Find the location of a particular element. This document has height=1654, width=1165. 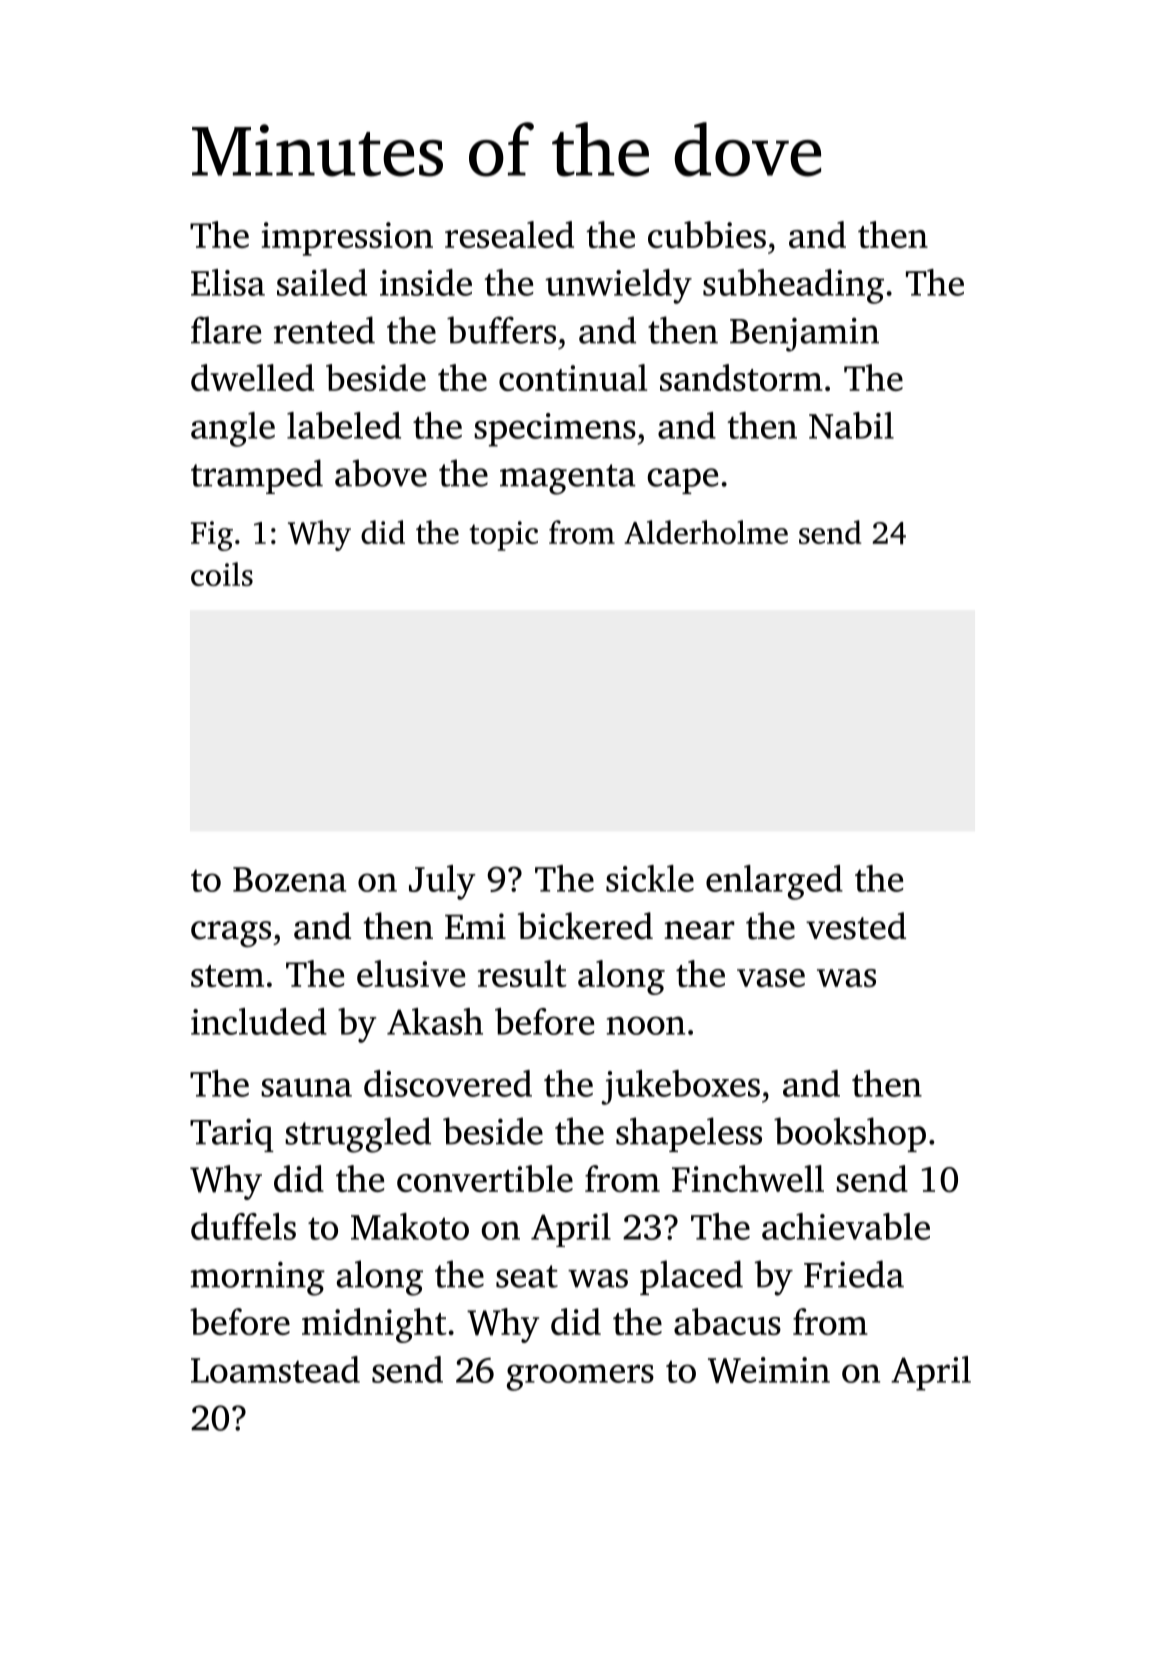

Frieda is located at coordinates (854, 1274).
